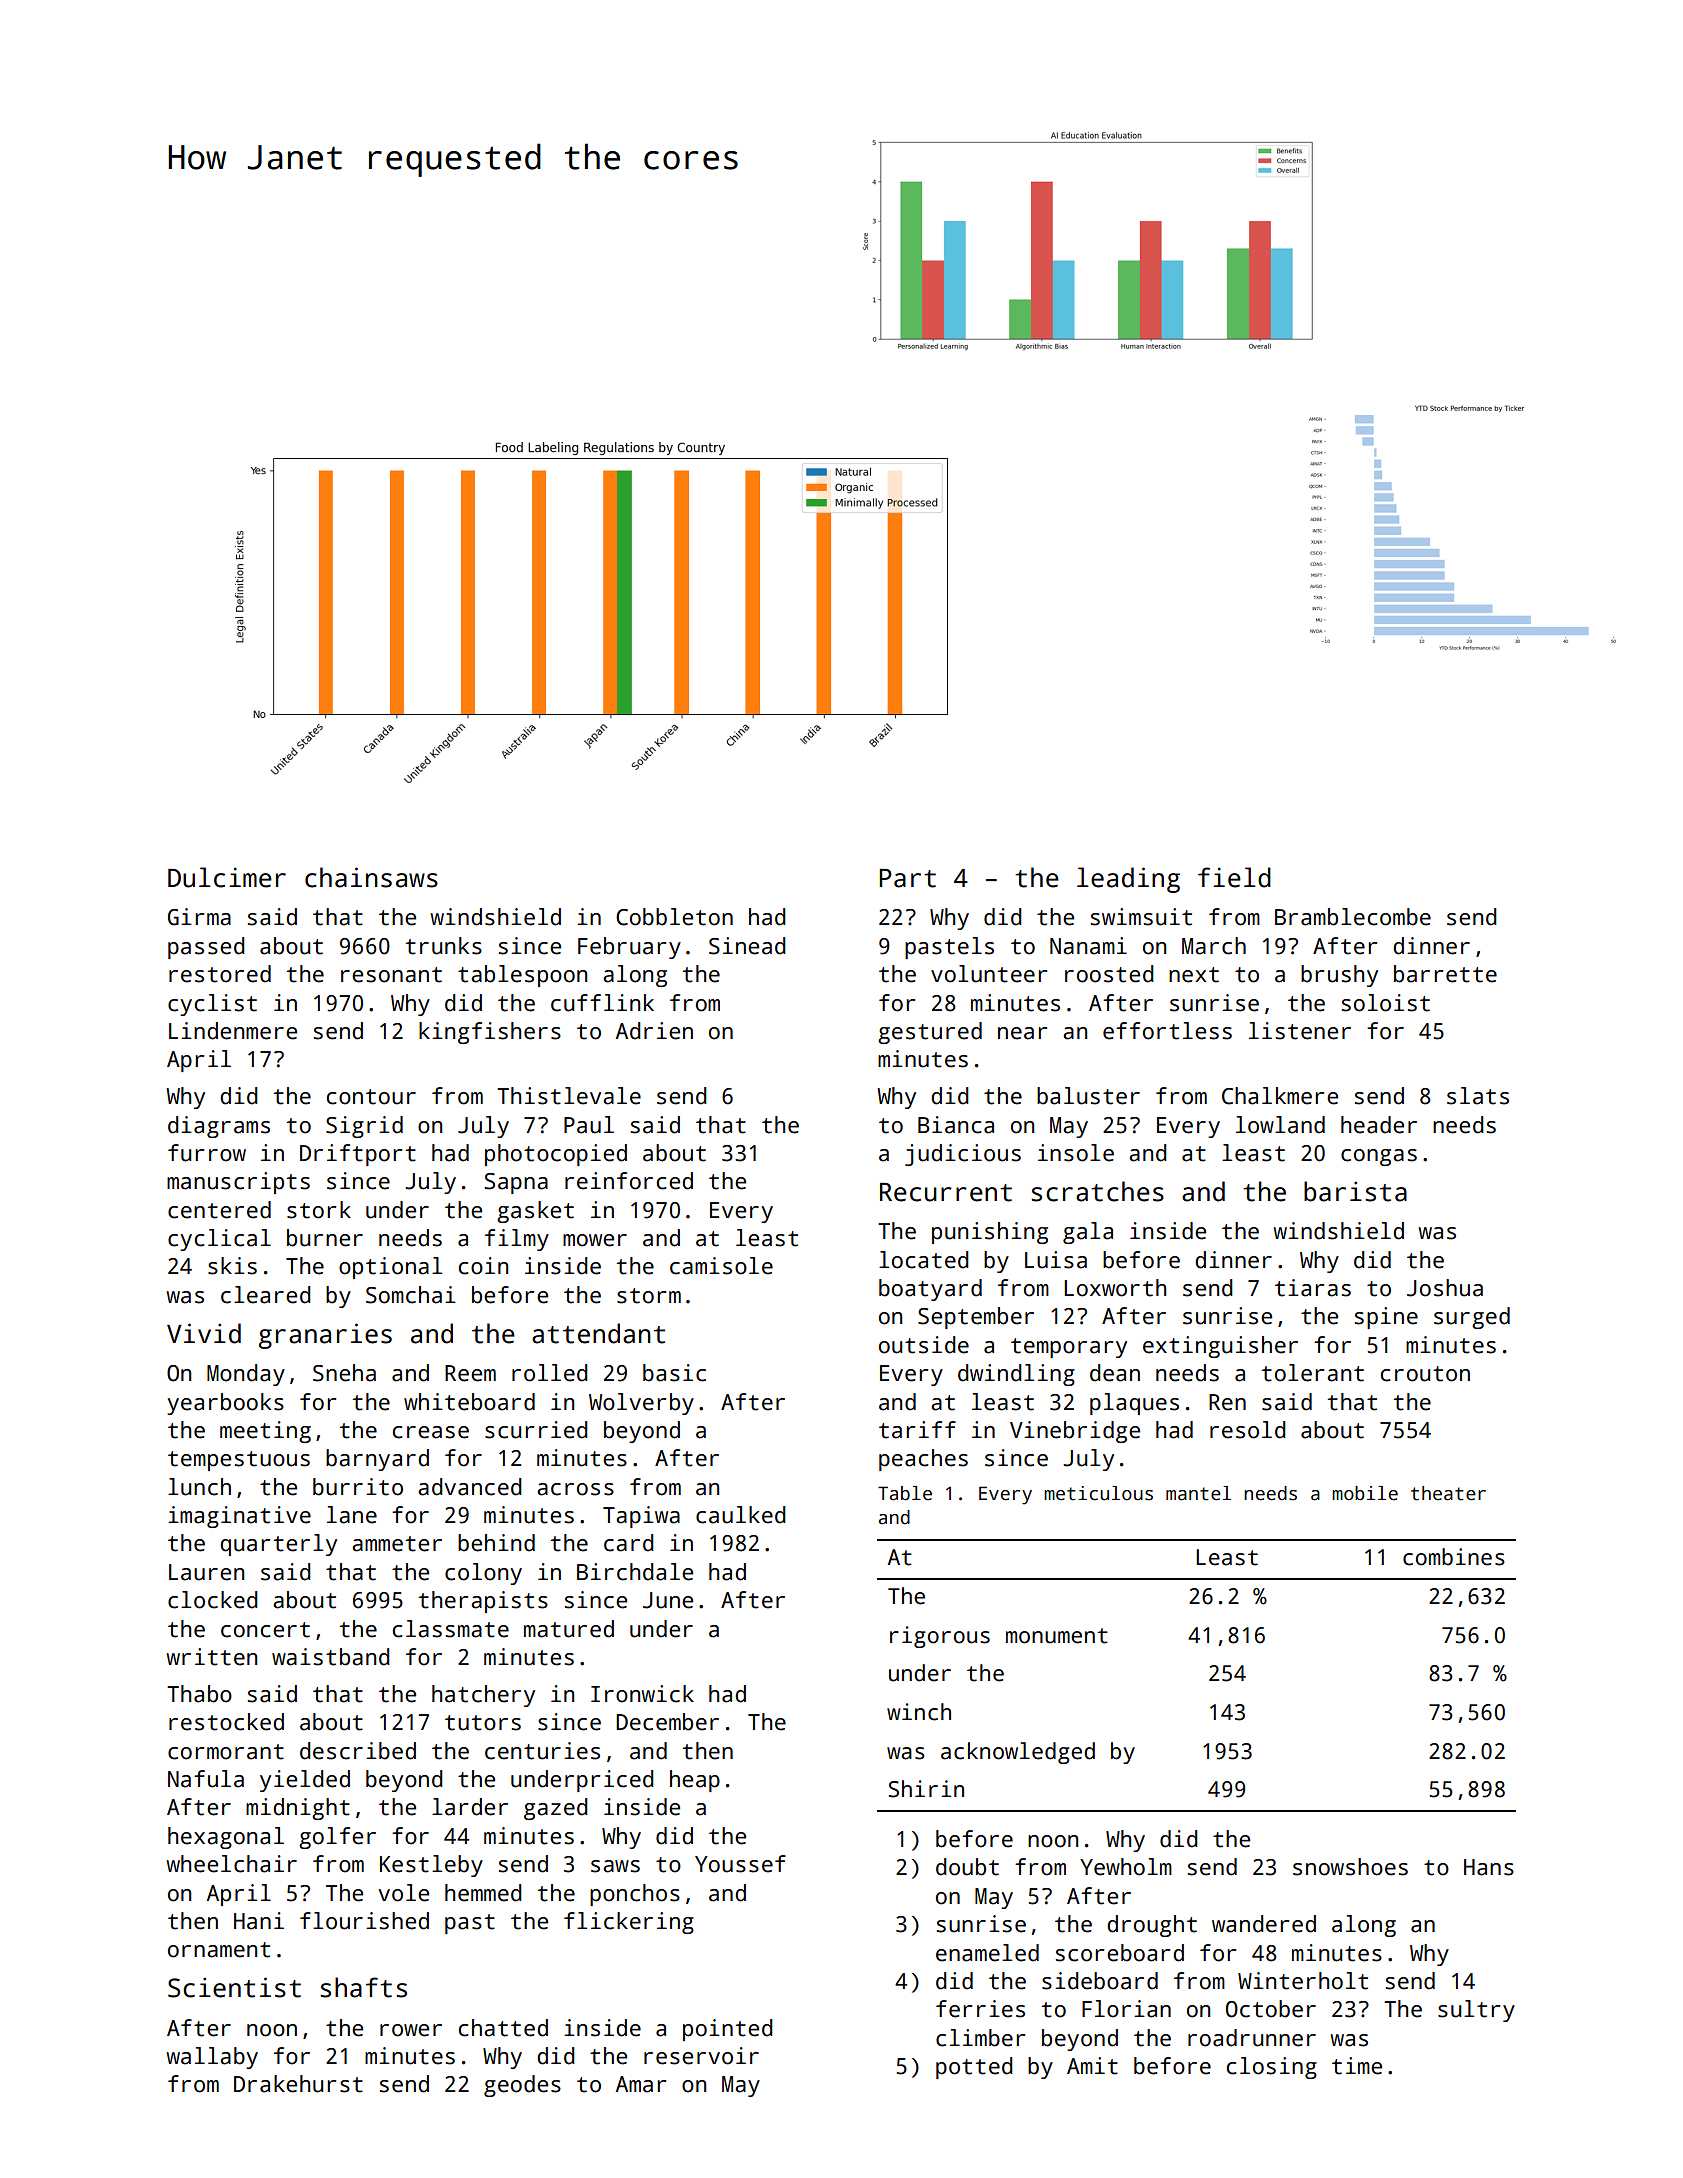  I want to click on geodes, so click(522, 2086).
